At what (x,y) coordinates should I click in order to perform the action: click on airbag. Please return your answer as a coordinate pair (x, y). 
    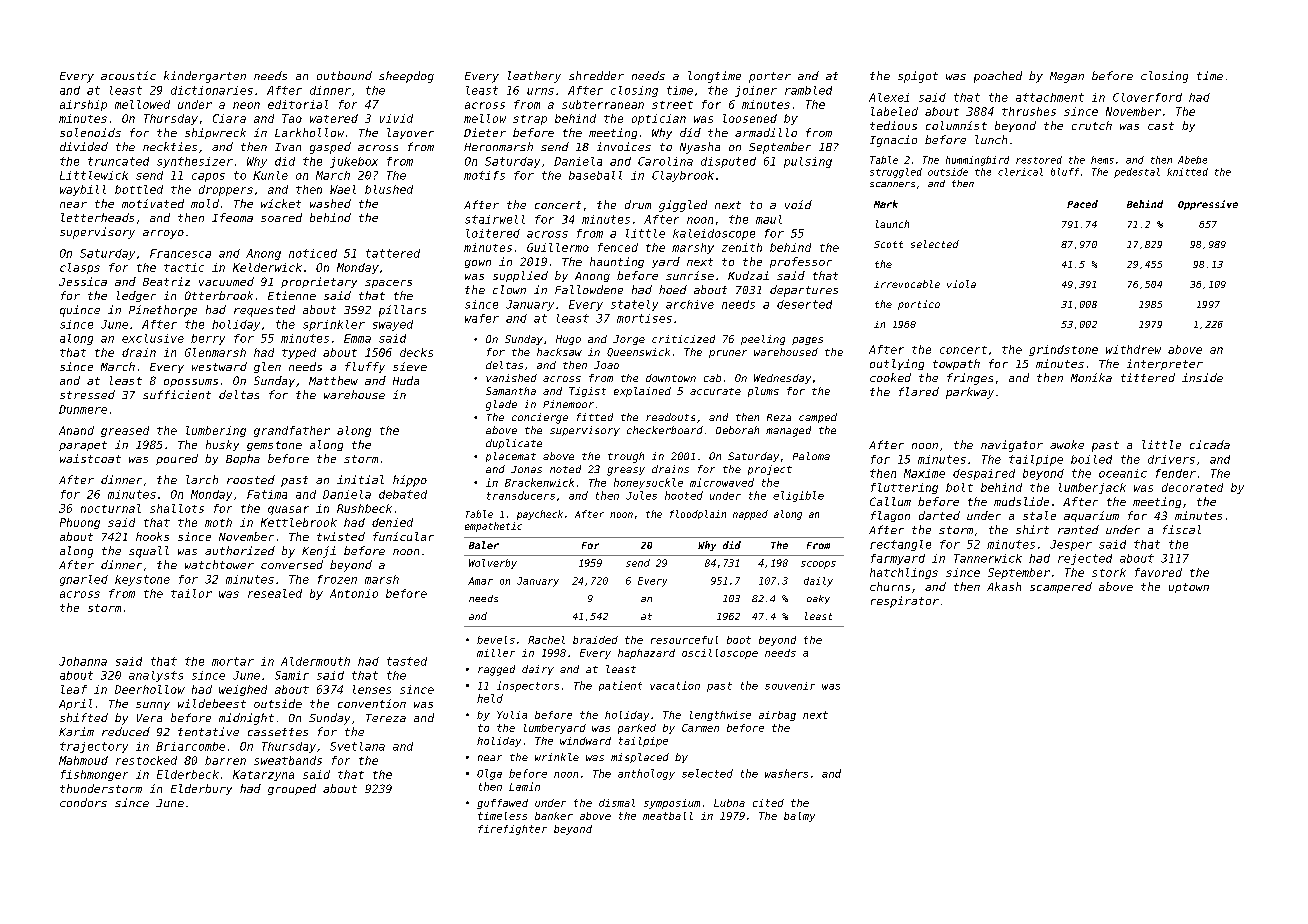
    Looking at the image, I should click on (777, 716).
